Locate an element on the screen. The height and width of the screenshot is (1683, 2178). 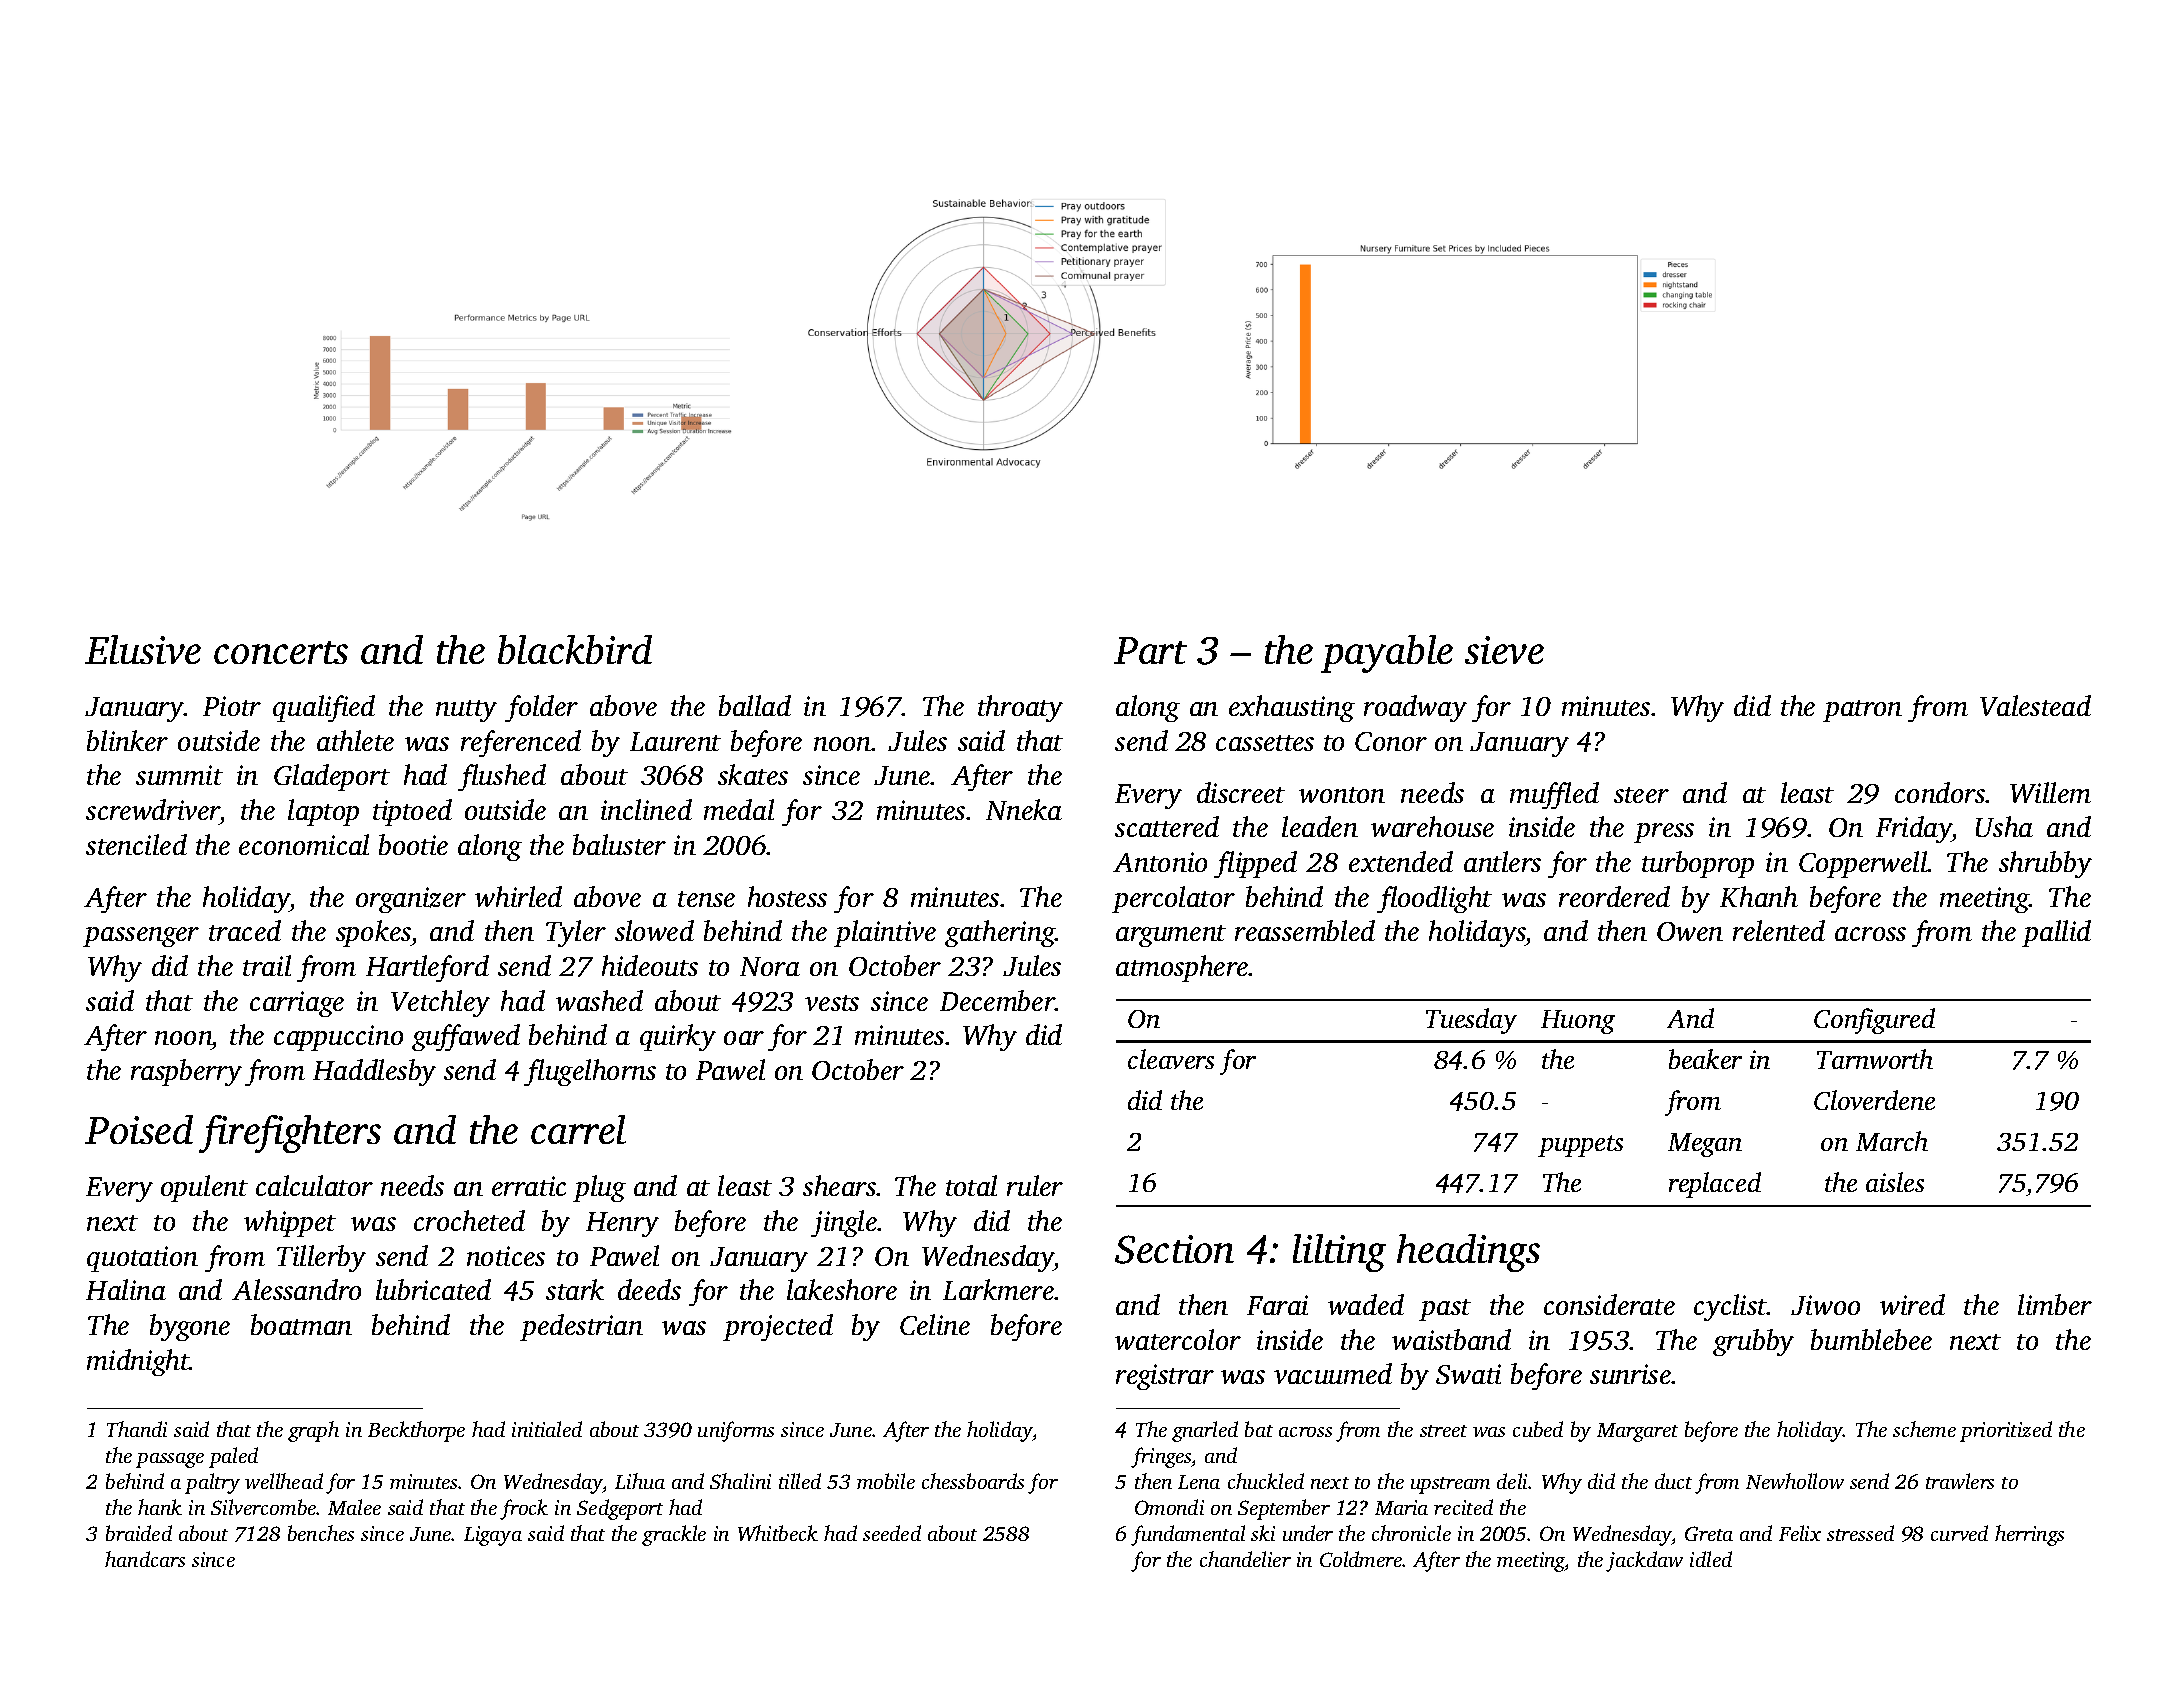
erratic is located at coordinates (529, 1186).
